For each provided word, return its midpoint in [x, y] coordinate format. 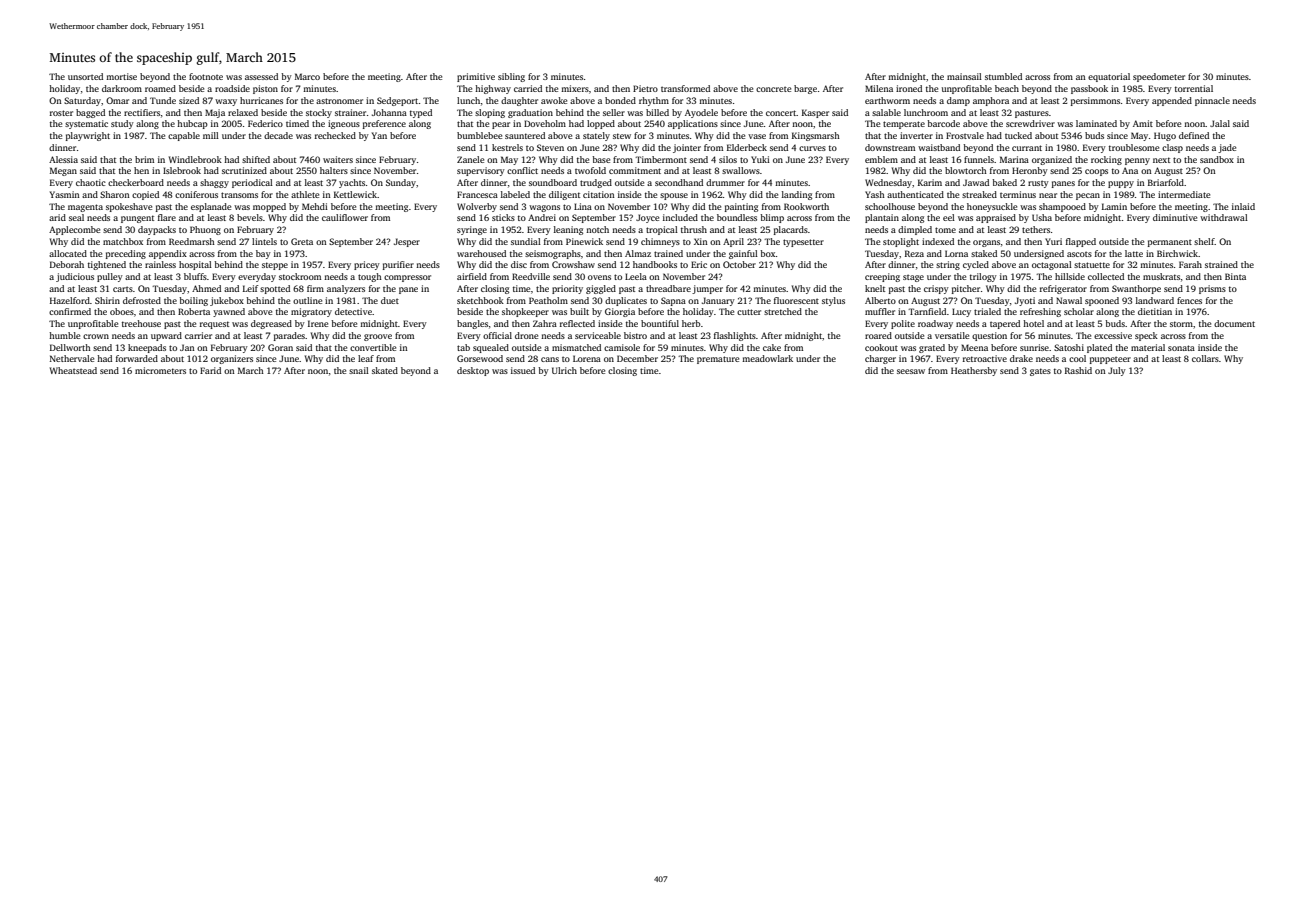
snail [359, 370]
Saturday [82, 101]
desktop [473, 371]
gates [1040, 372]
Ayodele [701, 113]
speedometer [1159, 77]
